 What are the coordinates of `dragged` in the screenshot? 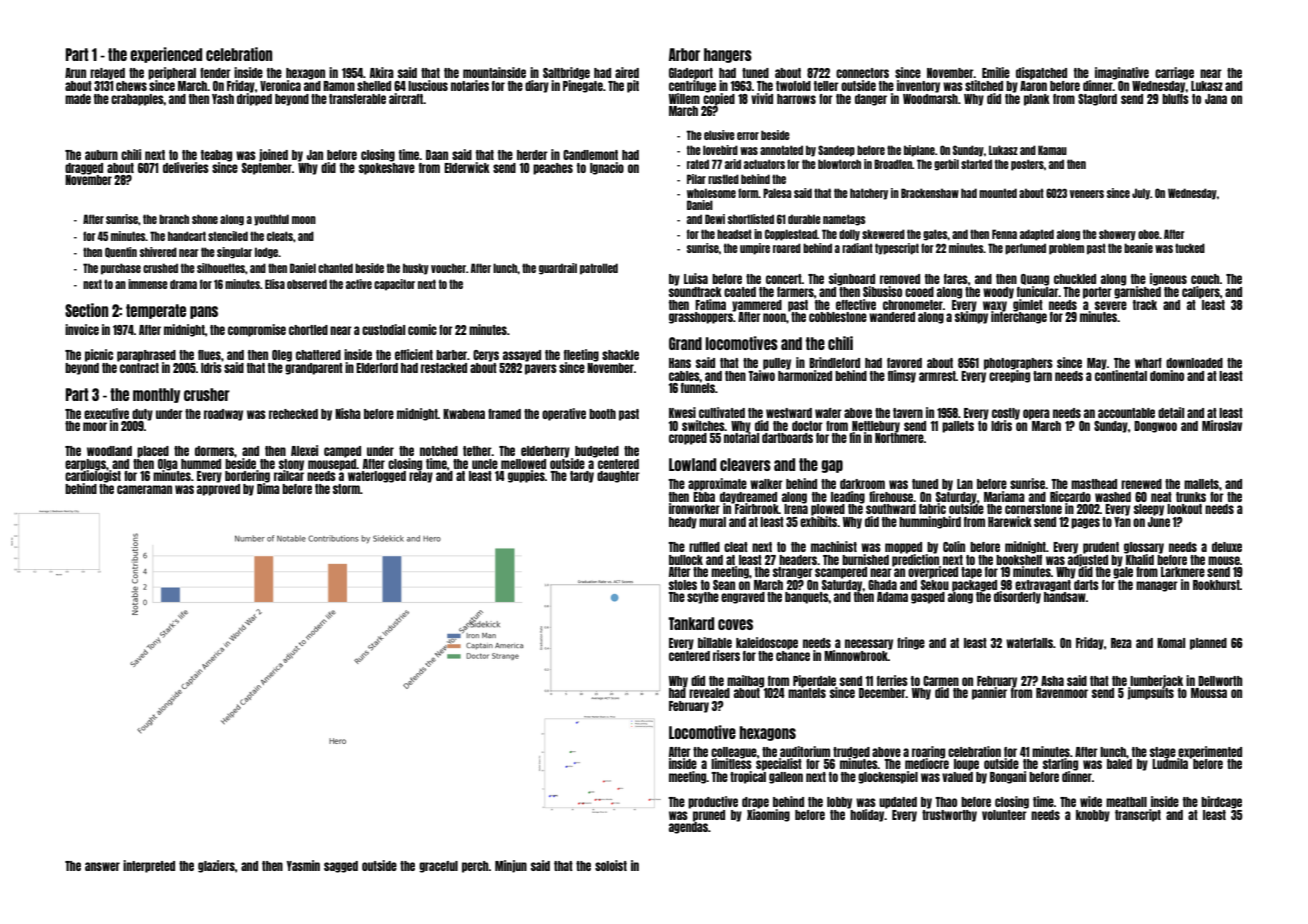 It's located at (84, 169).
